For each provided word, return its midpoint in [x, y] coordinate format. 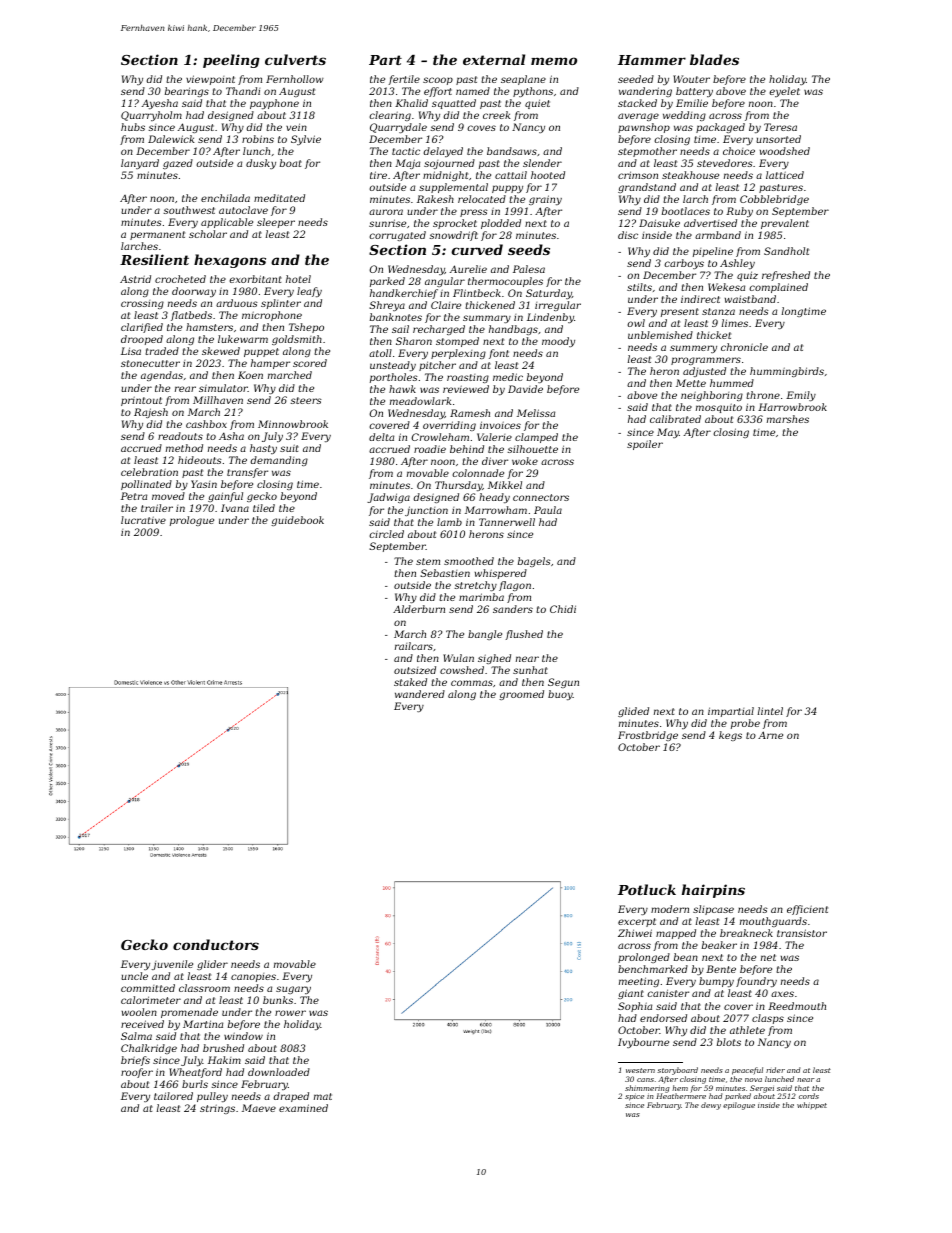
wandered [420, 694]
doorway [194, 292]
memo [554, 61]
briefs [135, 1061]
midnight [445, 176]
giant [631, 994]
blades [714, 59]
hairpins [713, 891]
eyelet [784, 92]
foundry [756, 982]
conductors [216, 944]
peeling [231, 61]
